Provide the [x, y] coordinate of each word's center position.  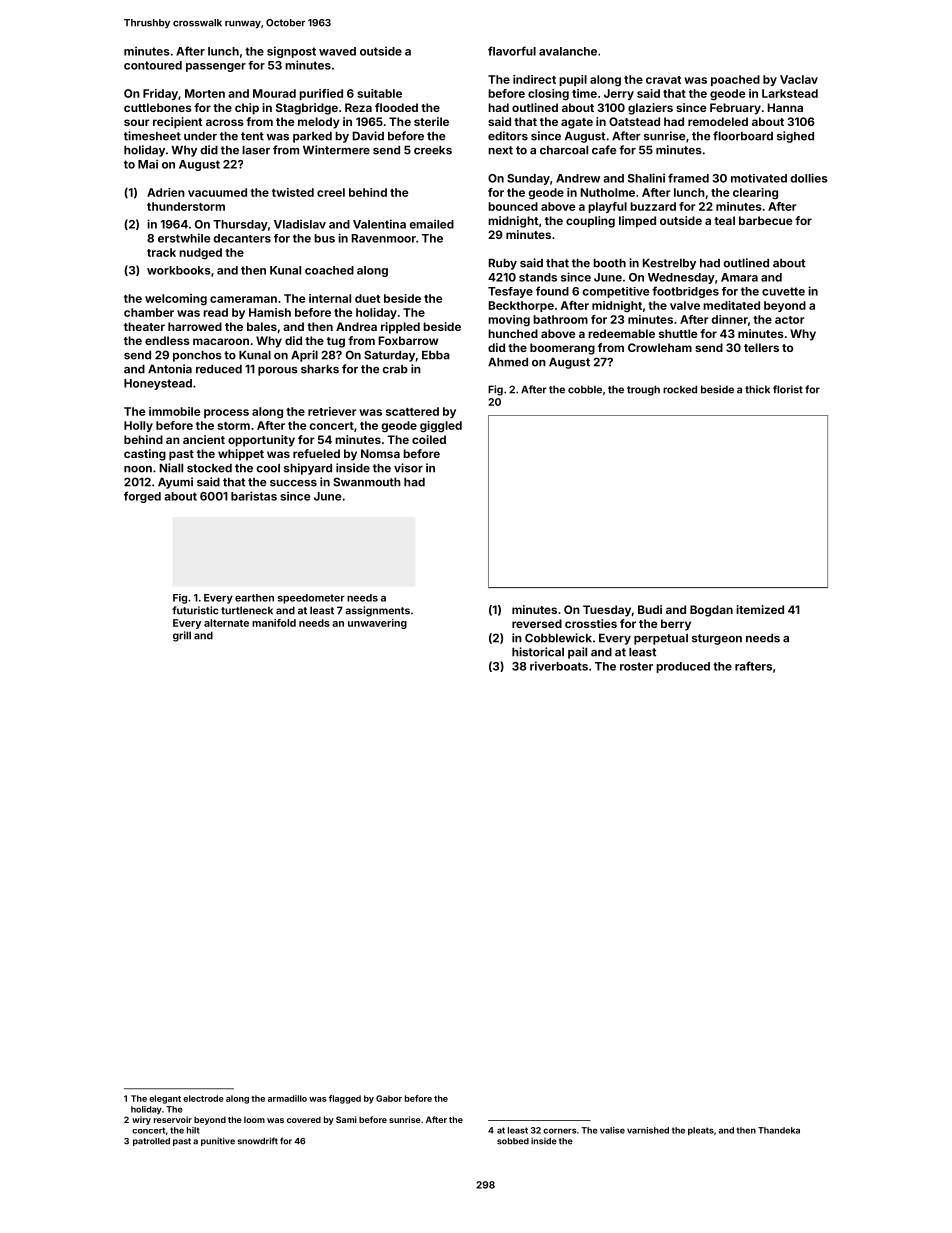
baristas [254, 496]
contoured [153, 65]
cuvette [783, 291]
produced [683, 667]
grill [182, 636]
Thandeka [779, 1130]
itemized [760, 609]
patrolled [151, 1142]
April [304, 356]
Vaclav [799, 79]
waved [337, 51]
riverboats [559, 666]
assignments [377, 611]
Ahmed [508, 362]
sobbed [513, 1141]
